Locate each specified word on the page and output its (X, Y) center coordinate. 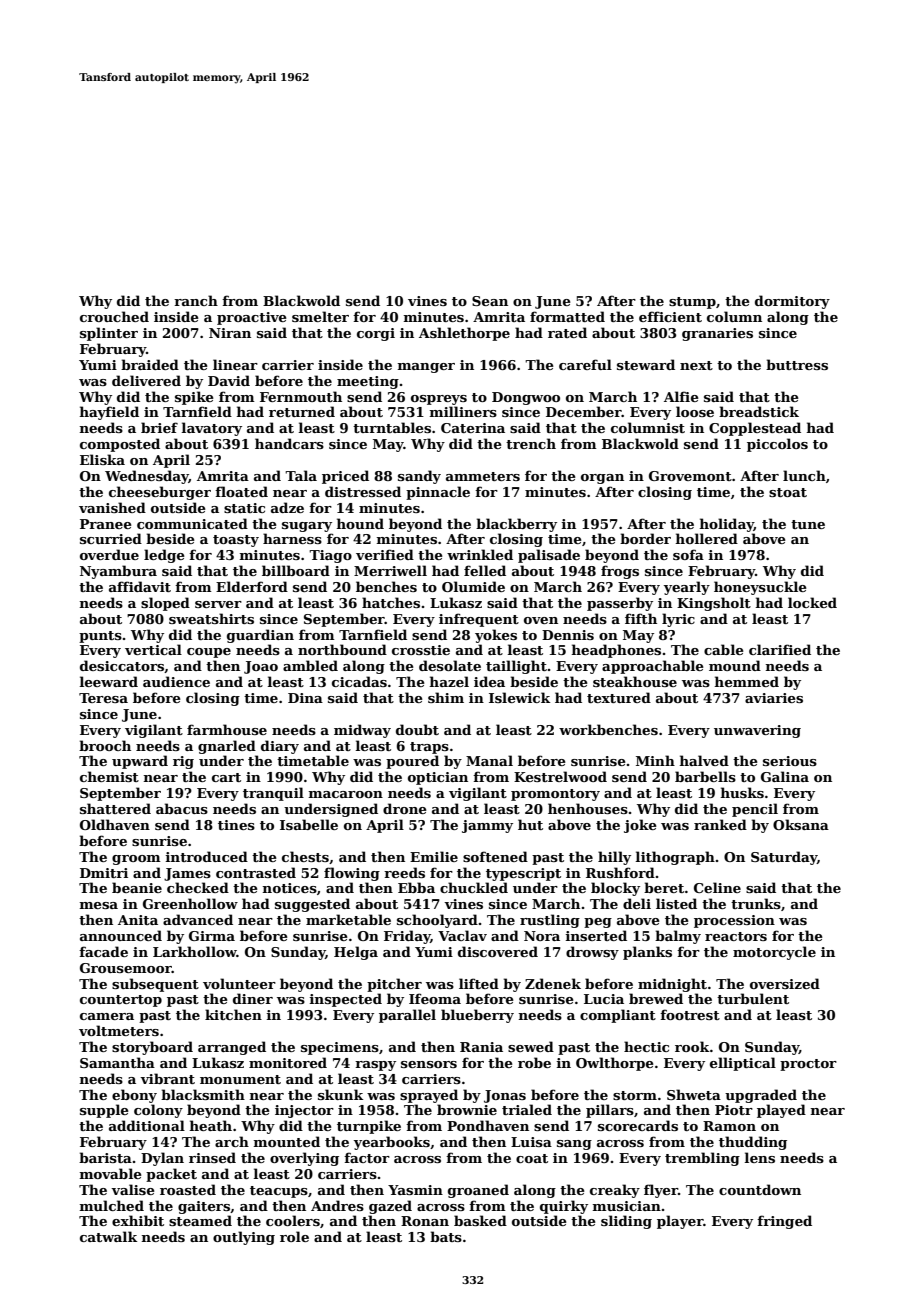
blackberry (516, 525)
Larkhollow (195, 951)
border (645, 538)
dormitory (792, 302)
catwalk (108, 1236)
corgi (376, 334)
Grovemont (690, 476)
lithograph (675, 858)
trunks (756, 903)
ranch (196, 300)
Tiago (330, 556)
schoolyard (437, 921)
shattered (115, 808)
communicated (192, 523)
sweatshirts (211, 618)
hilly (614, 858)
